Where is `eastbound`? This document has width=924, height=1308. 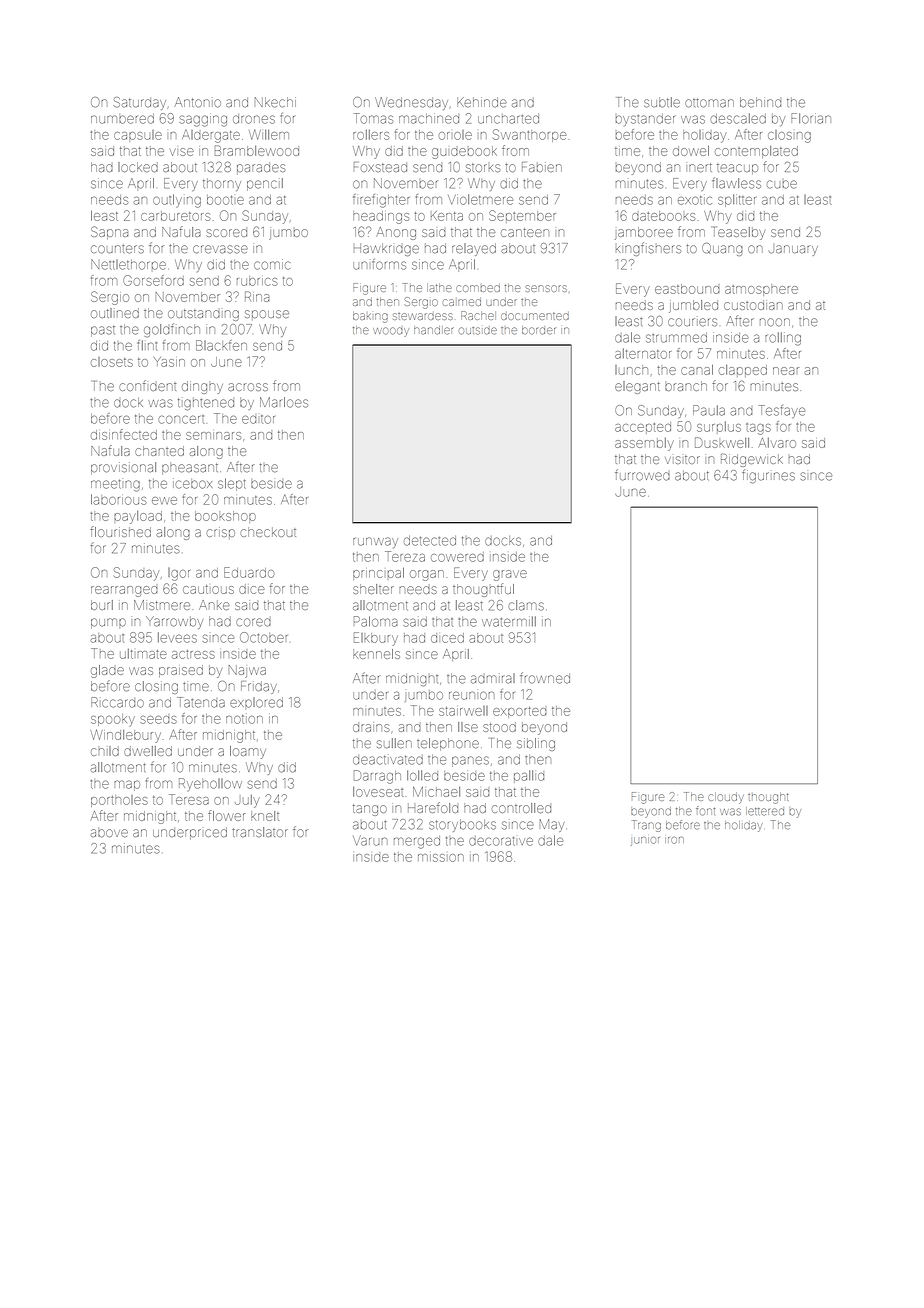 eastbound is located at coordinates (687, 289).
